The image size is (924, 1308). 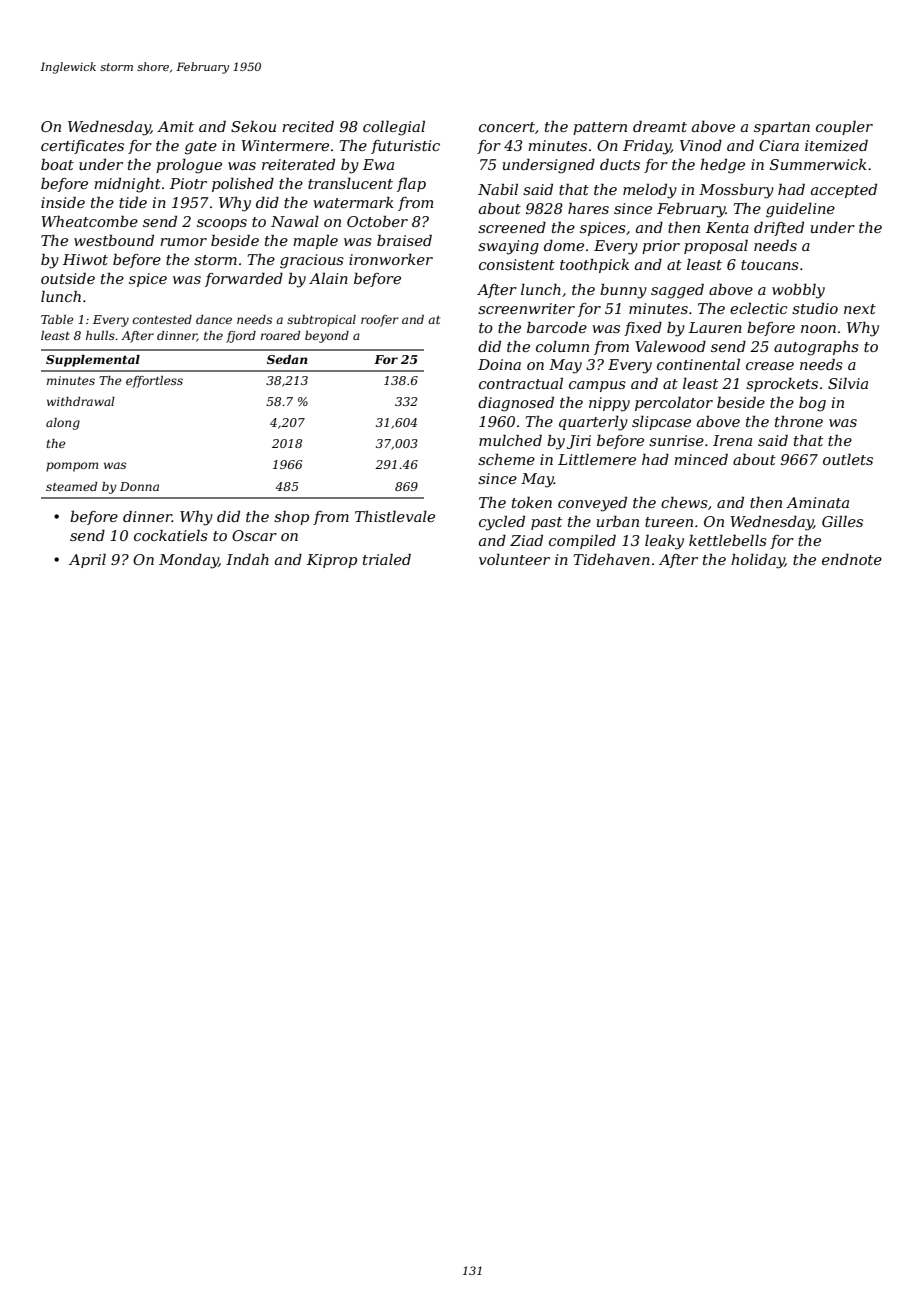 I want to click on Sedan, so click(x=287, y=359).
